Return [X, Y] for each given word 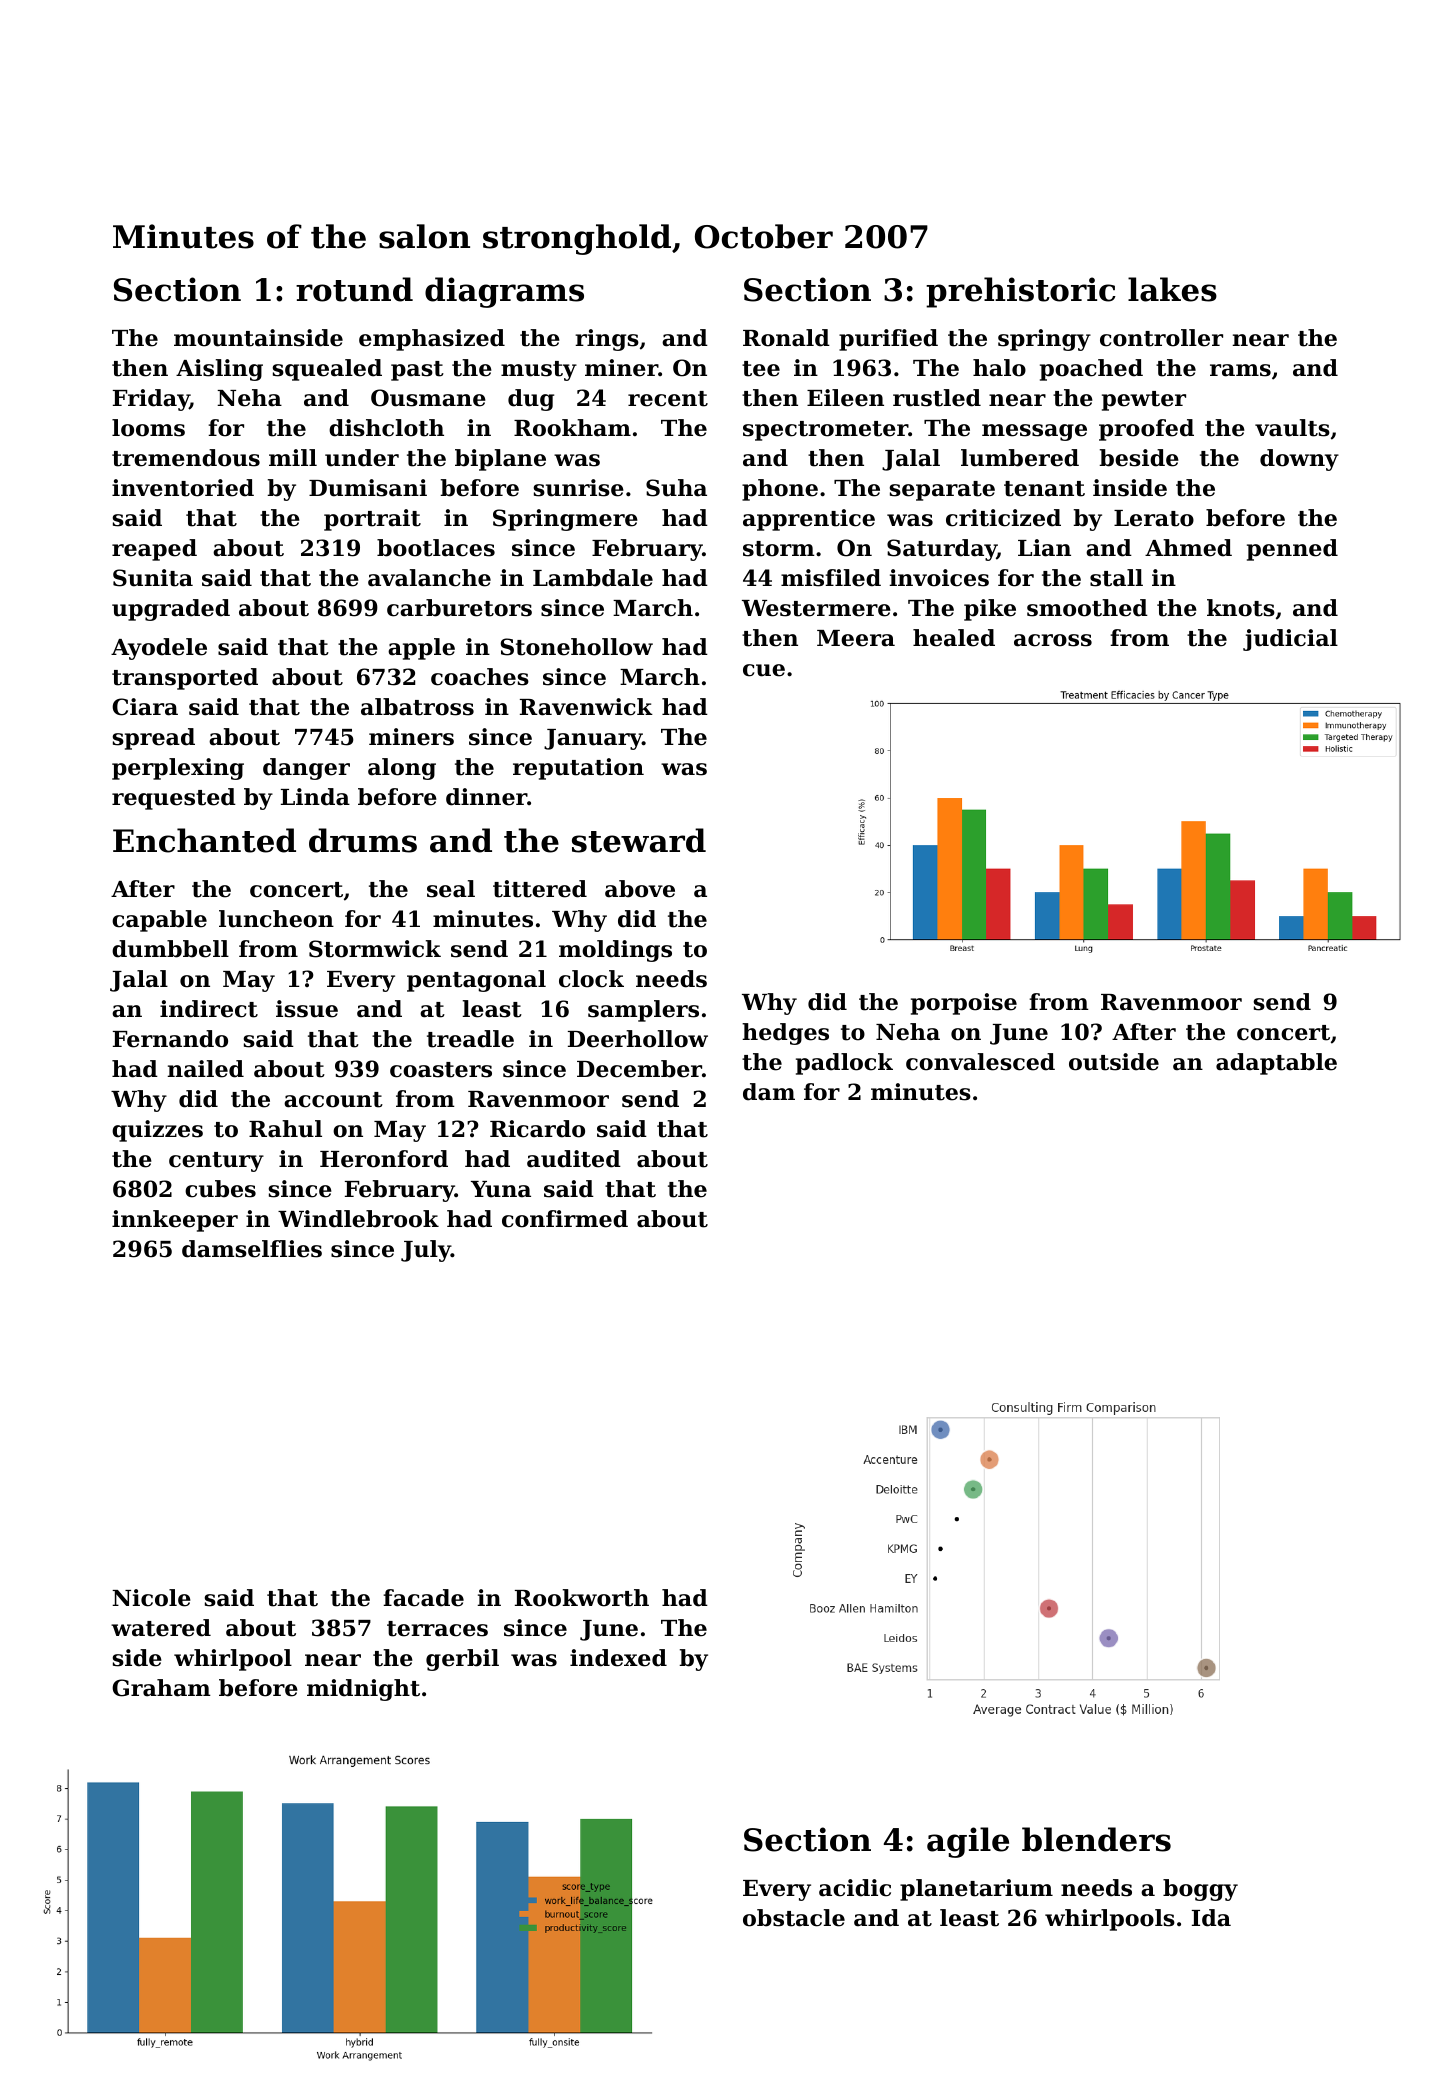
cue [764, 670]
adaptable [1276, 1064]
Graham [161, 1688]
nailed [205, 1069]
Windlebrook [358, 1219]
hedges [785, 1034]
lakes [1172, 289]
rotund [354, 289]
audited [574, 1159]
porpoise [964, 1004]
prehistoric [1021, 292]
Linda [315, 797]
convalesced [980, 1062]
